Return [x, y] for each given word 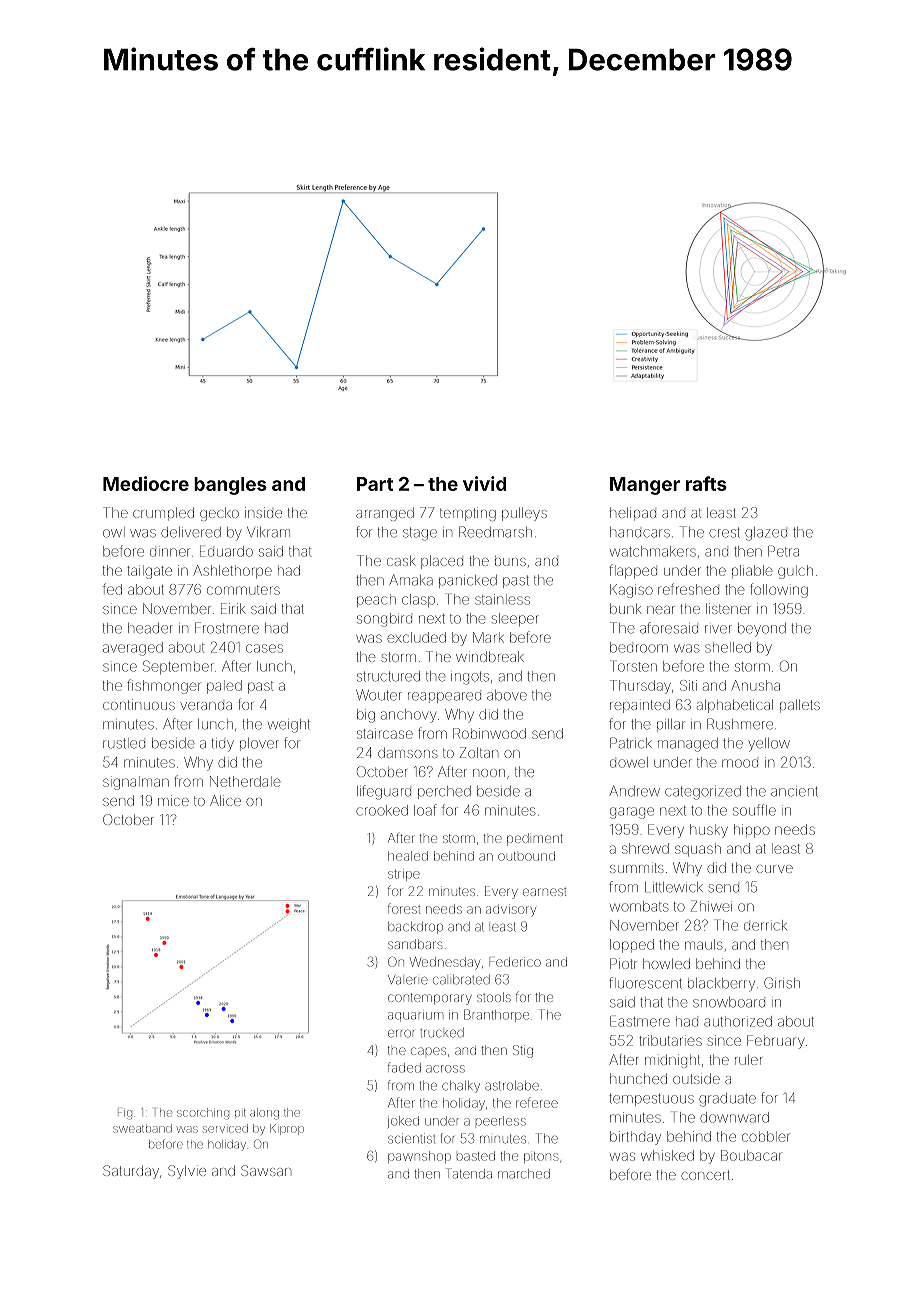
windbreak [490, 657]
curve [774, 869]
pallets [800, 706]
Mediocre [146, 483]
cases [264, 648]
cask [401, 561]
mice [173, 800]
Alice [225, 800]
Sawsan [266, 1170]
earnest [544, 892]
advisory [511, 910]
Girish [782, 983]
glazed [766, 534]
